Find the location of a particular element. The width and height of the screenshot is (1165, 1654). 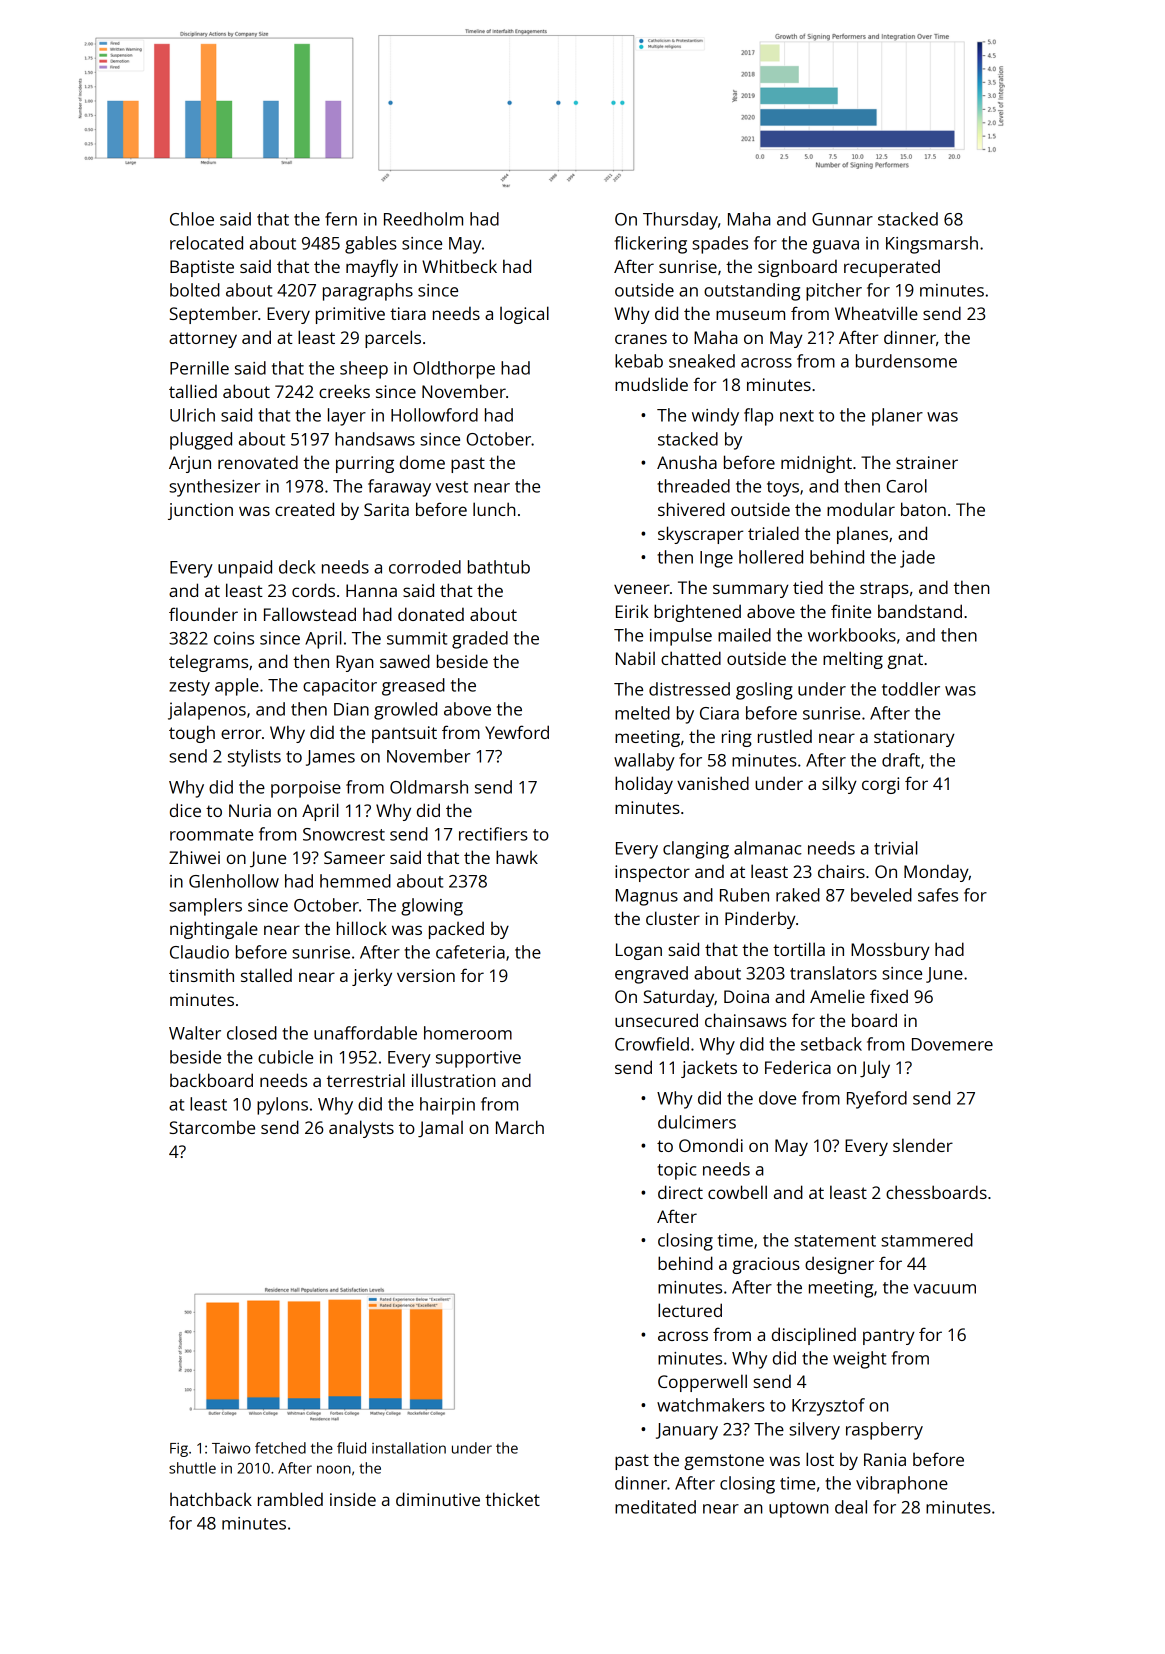

layer is located at coordinates (347, 417).
